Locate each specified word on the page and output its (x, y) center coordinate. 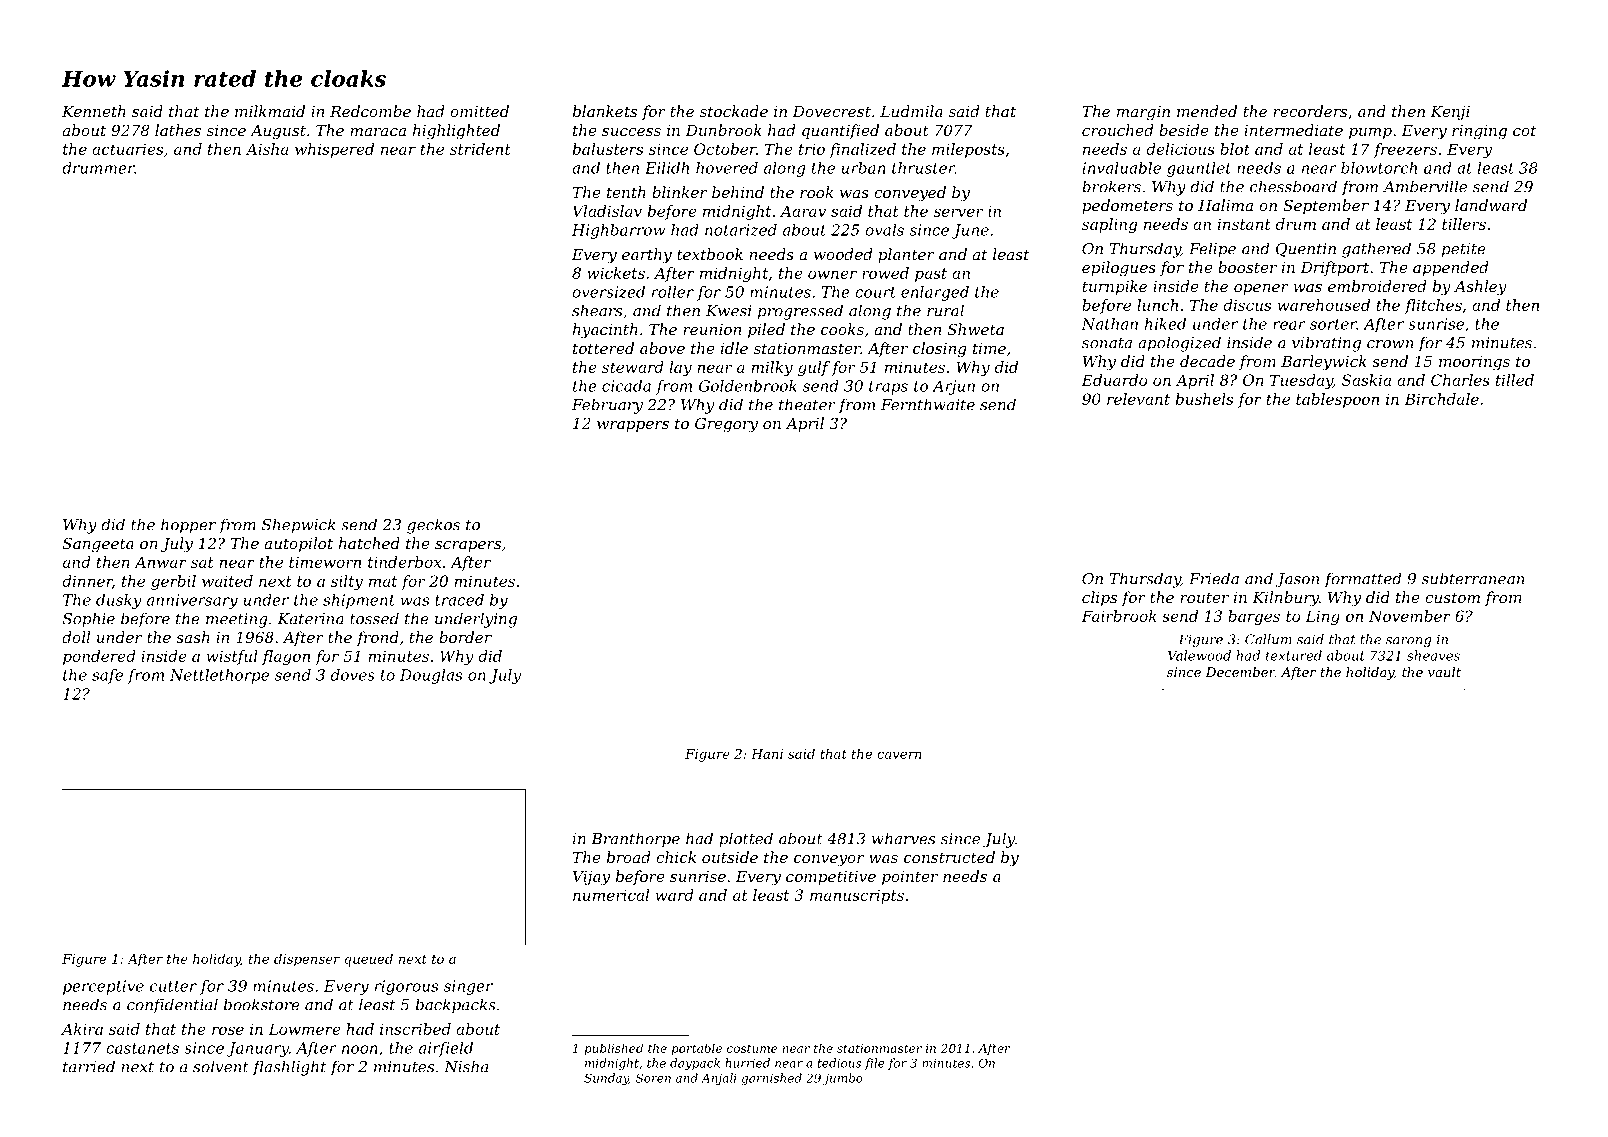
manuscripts (857, 896)
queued (368, 960)
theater (807, 404)
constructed (949, 857)
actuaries (127, 149)
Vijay (591, 878)
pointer (910, 878)
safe (107, 676)
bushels (1204, 399)
